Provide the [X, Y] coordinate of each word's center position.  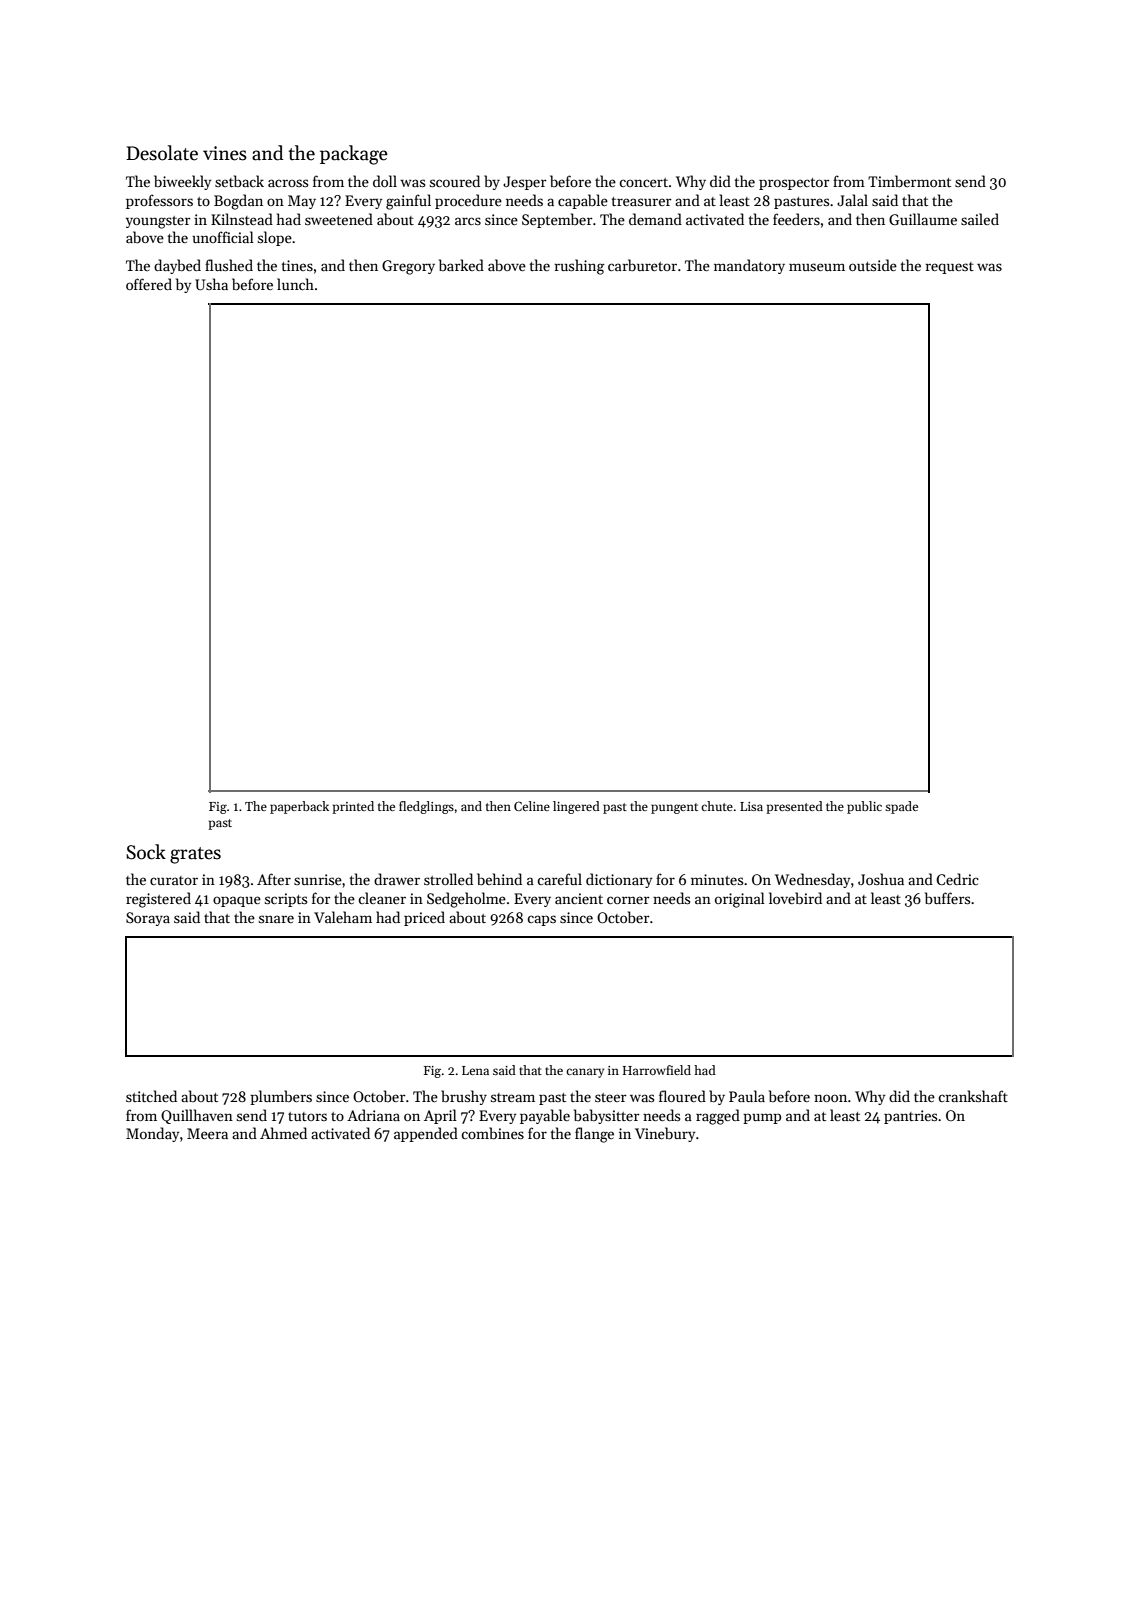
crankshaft [973, 1096]
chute [717, 806]
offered [149, 284]
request [949, 268]
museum [817, 267]
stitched [151, 1096]
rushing [579, 267]
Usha [211, 284]
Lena [475, 1070]
